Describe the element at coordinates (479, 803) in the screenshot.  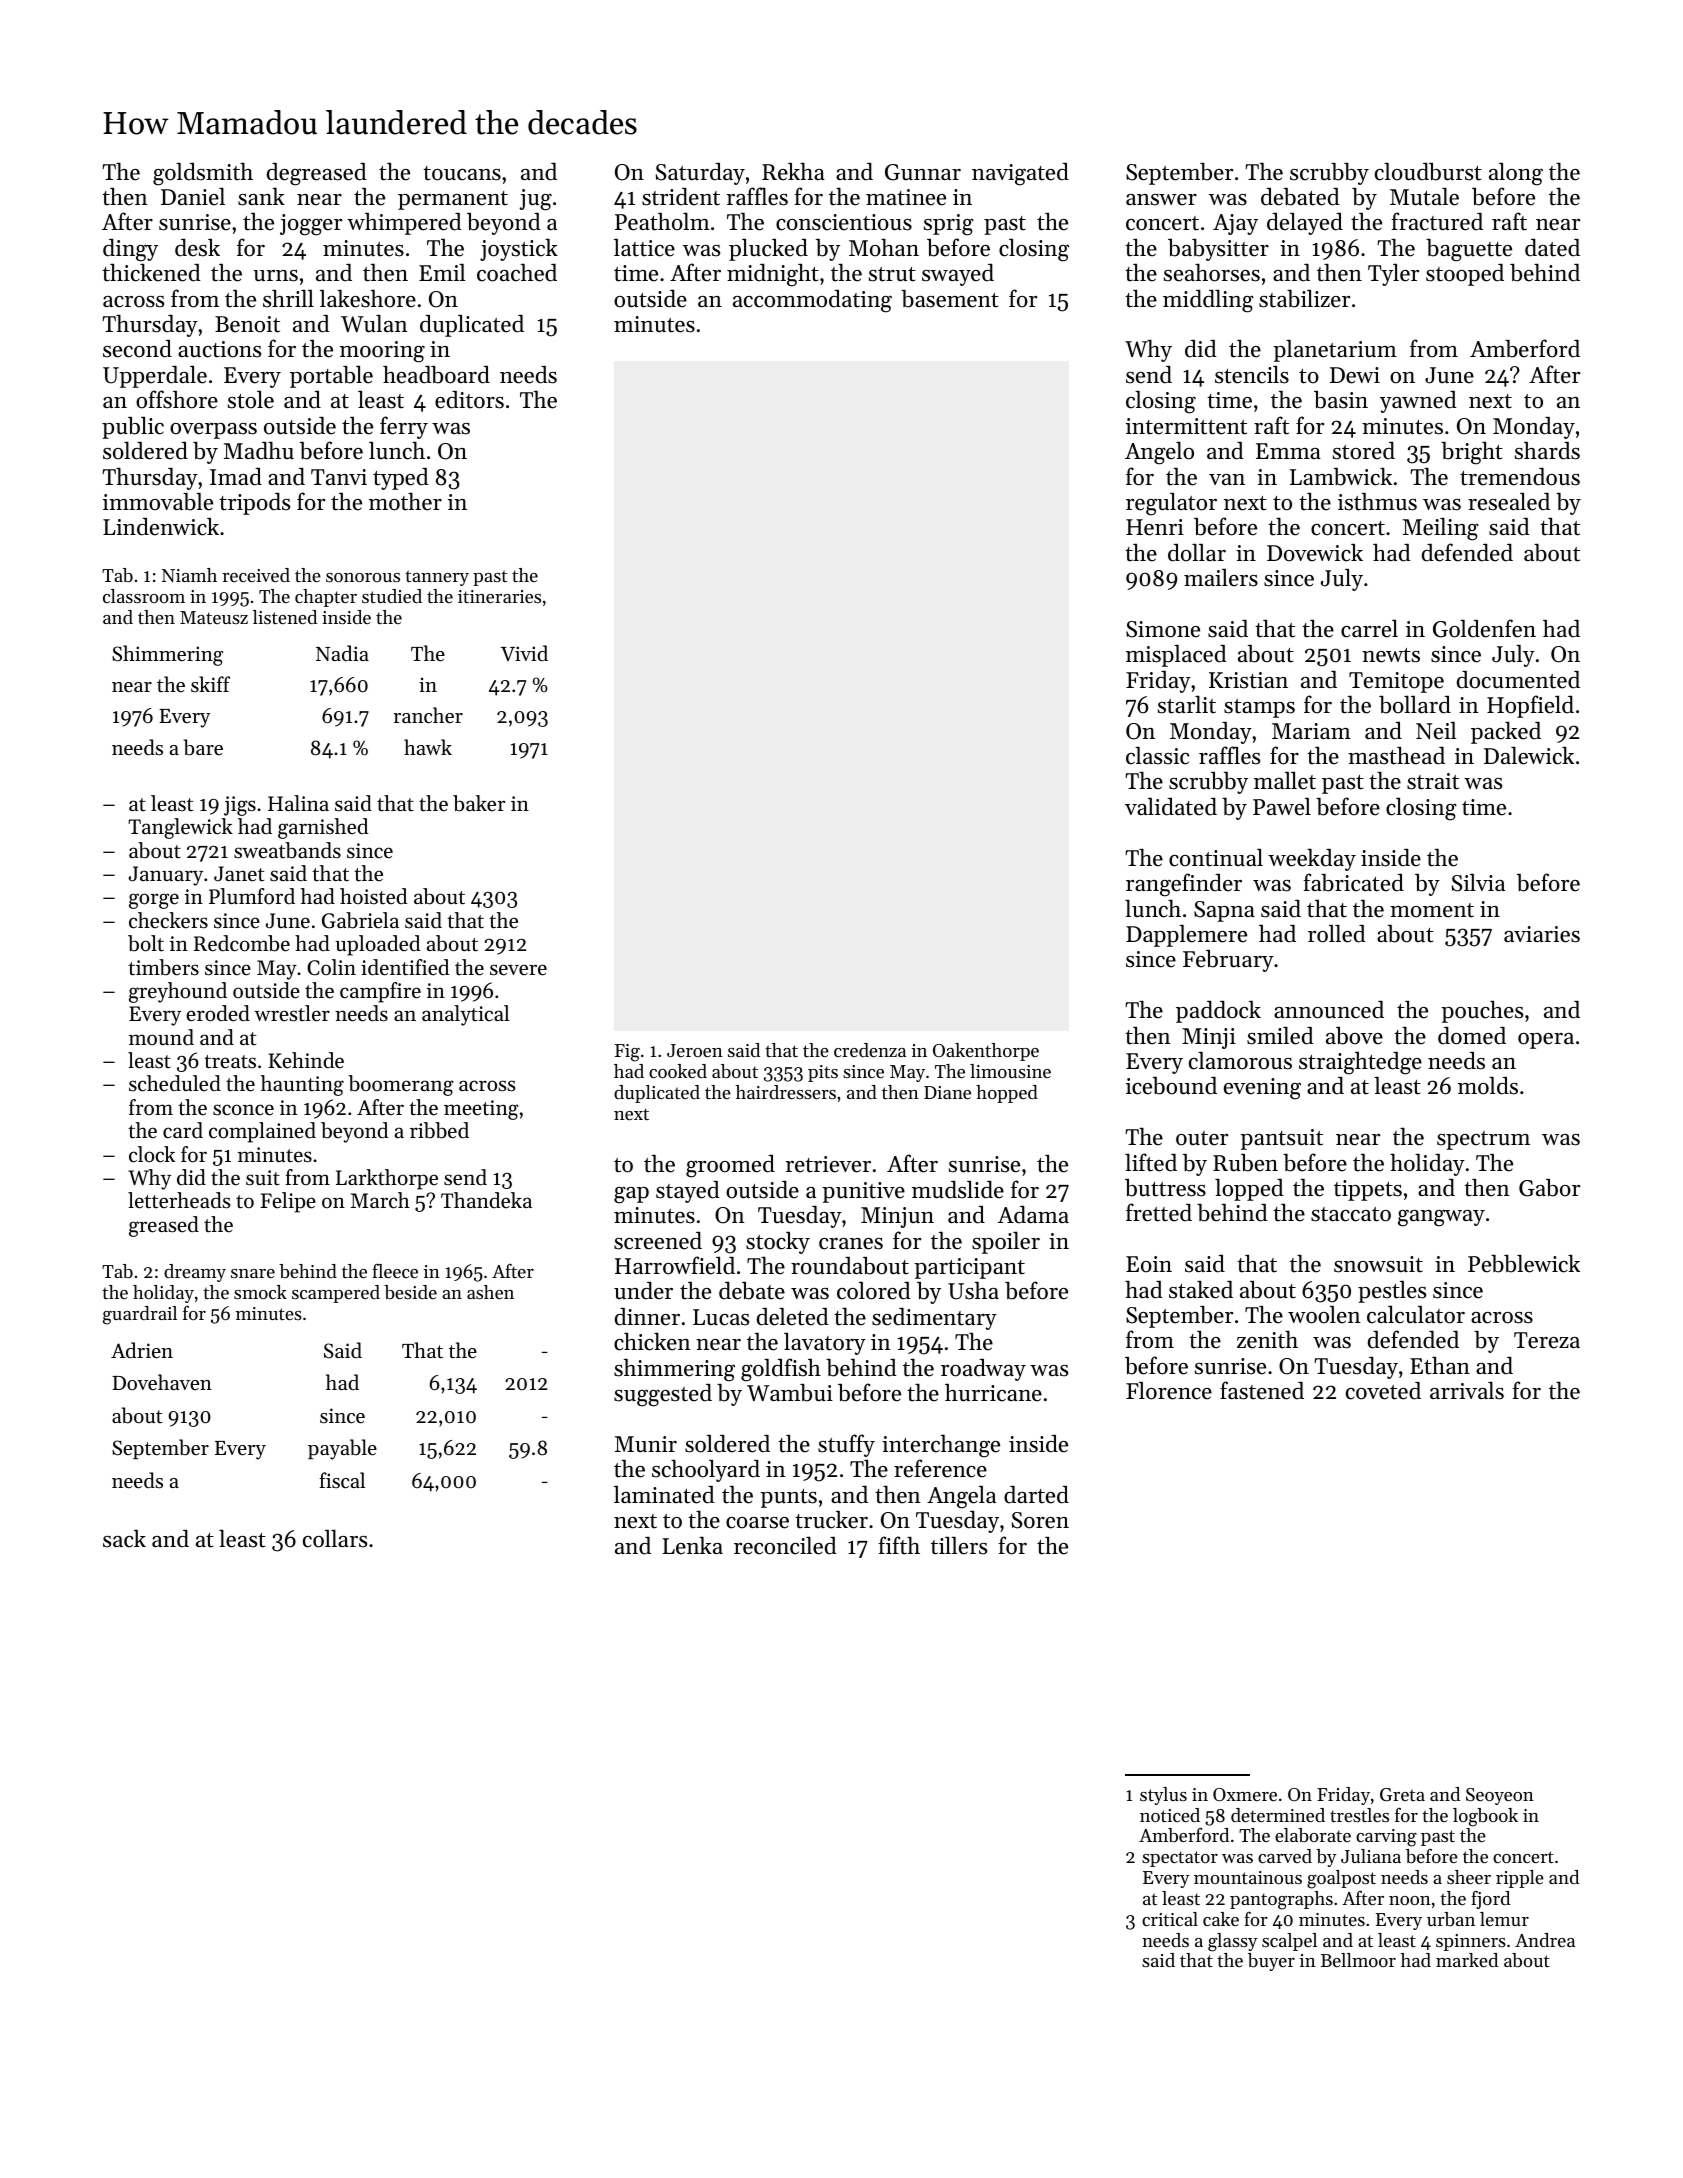
I see `baker` at that location.
